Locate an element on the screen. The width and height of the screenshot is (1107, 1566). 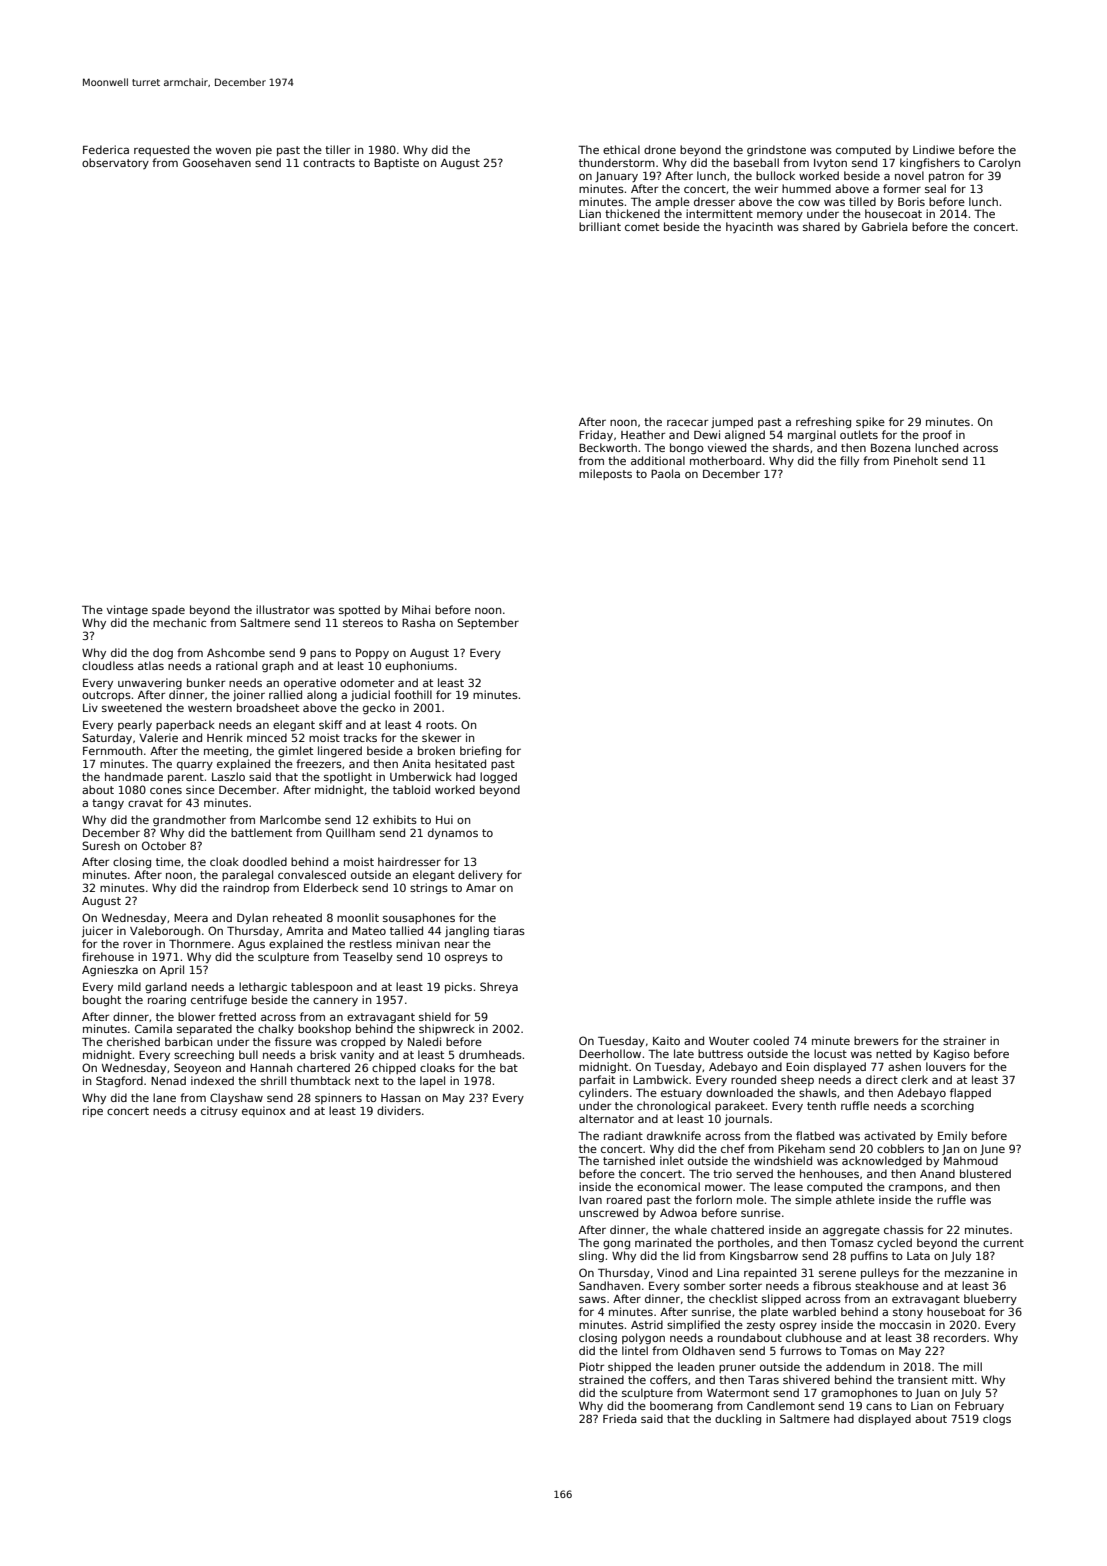
filly is located at coordinates (849, 462).
